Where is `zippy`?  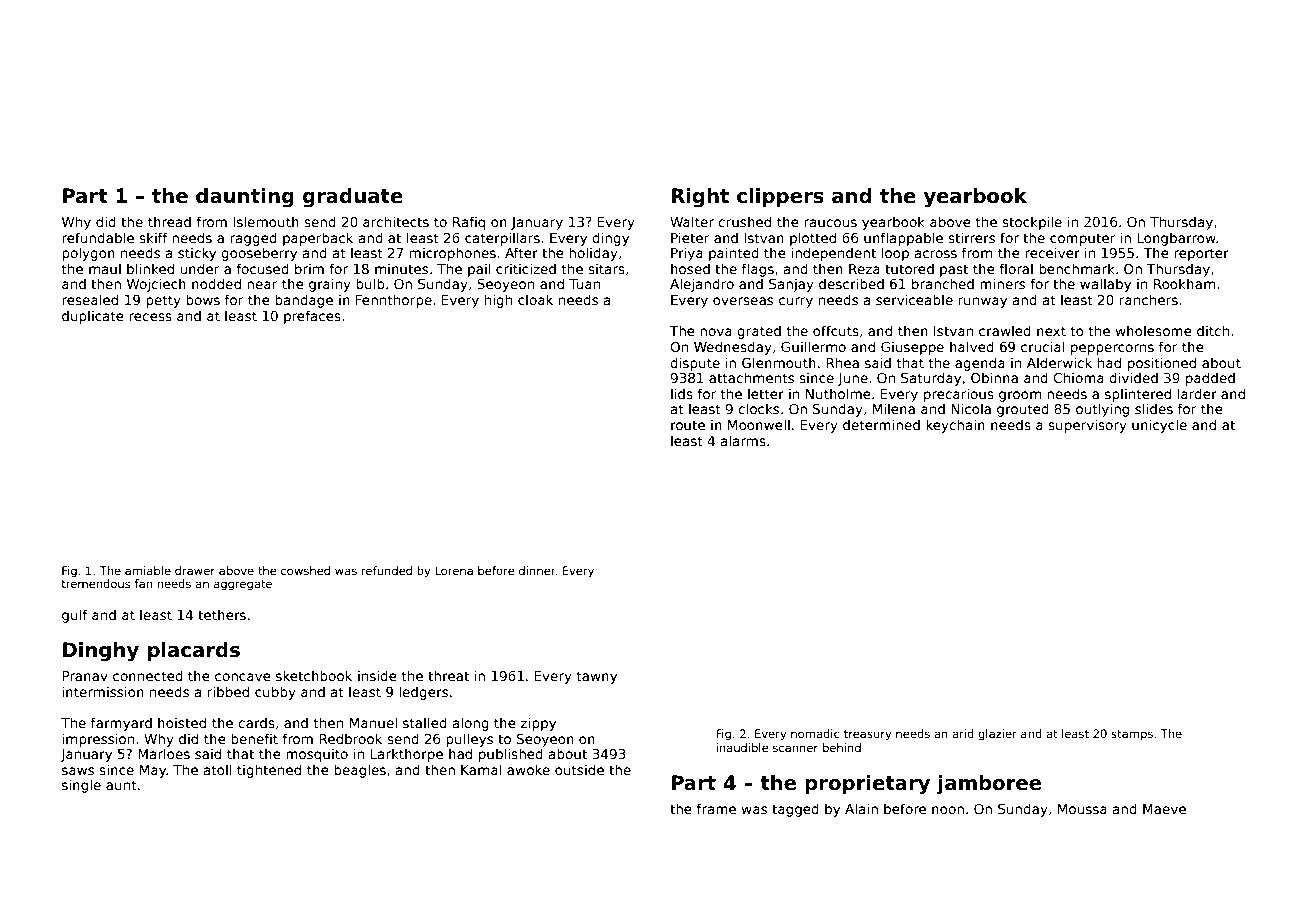 zippy is located at coordinates (538, 724).
